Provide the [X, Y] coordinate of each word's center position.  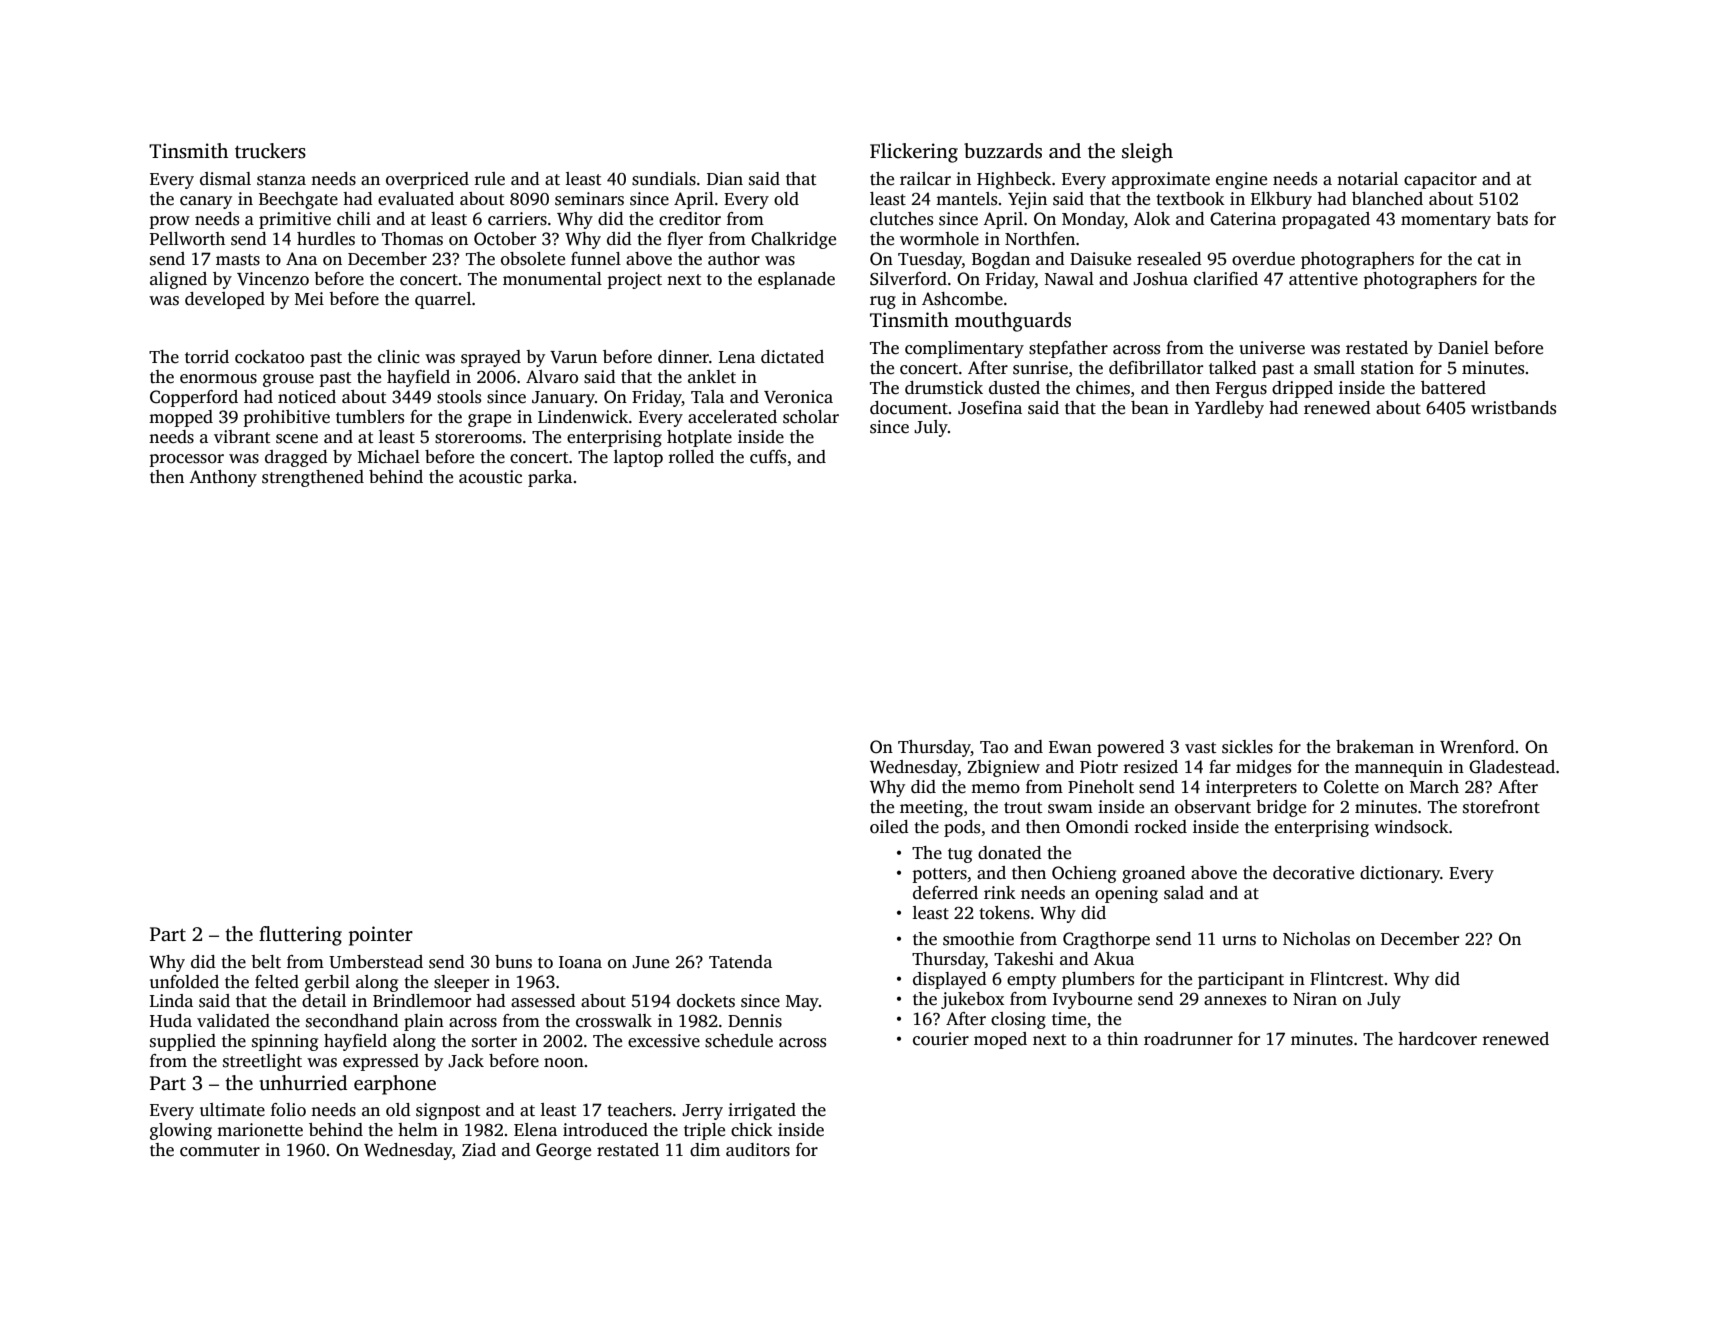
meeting [931, 808]
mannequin [1399, 768]
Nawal [1069, 278]
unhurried [303, 1083]
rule [490, 179]
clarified [1226, 279]
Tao [994, 747]
